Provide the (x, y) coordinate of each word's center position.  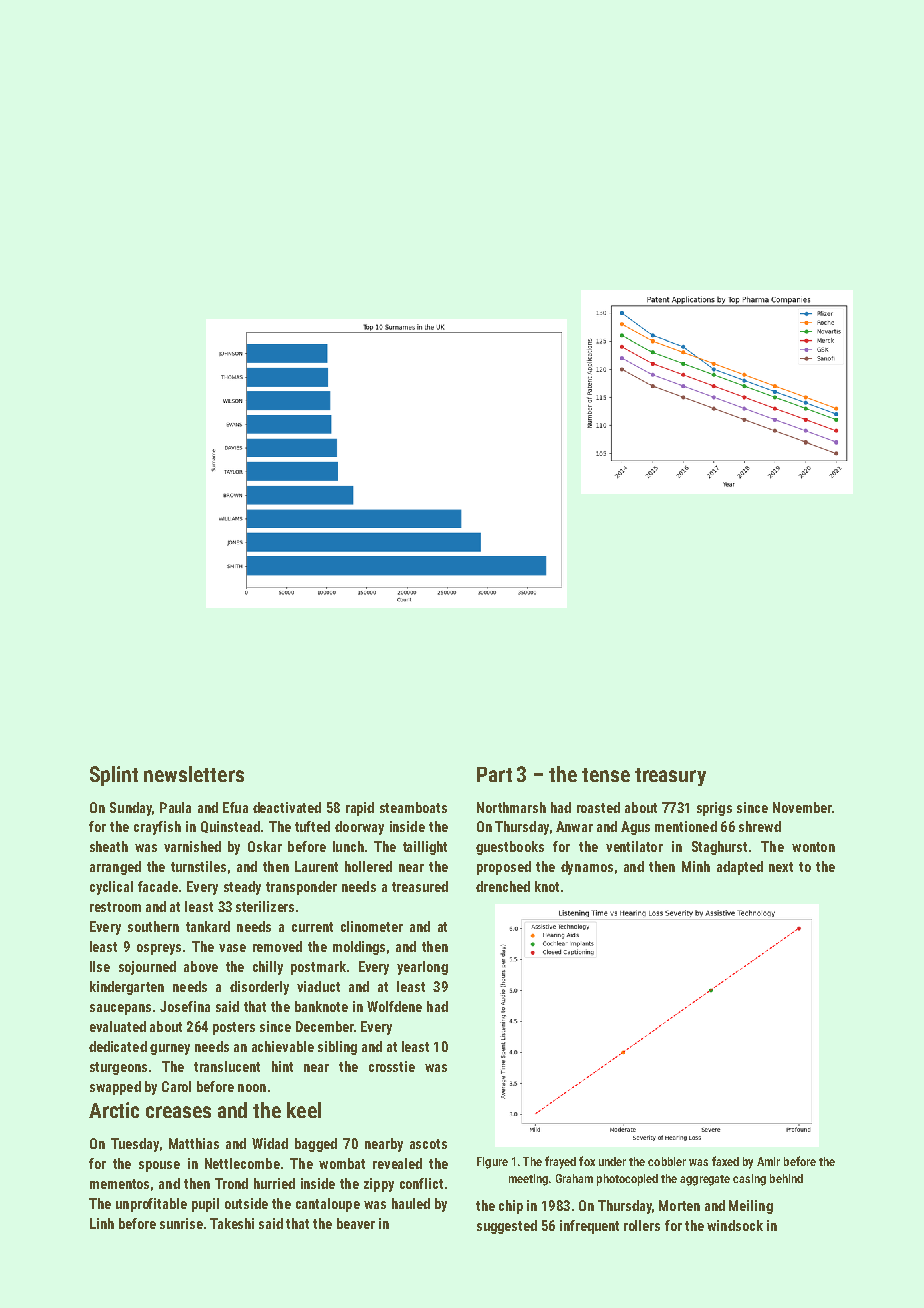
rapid (360, 809)
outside (246, 1203)
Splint (114, 776)
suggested (507, 1227)
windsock (735, 1225)
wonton (813, 847)
